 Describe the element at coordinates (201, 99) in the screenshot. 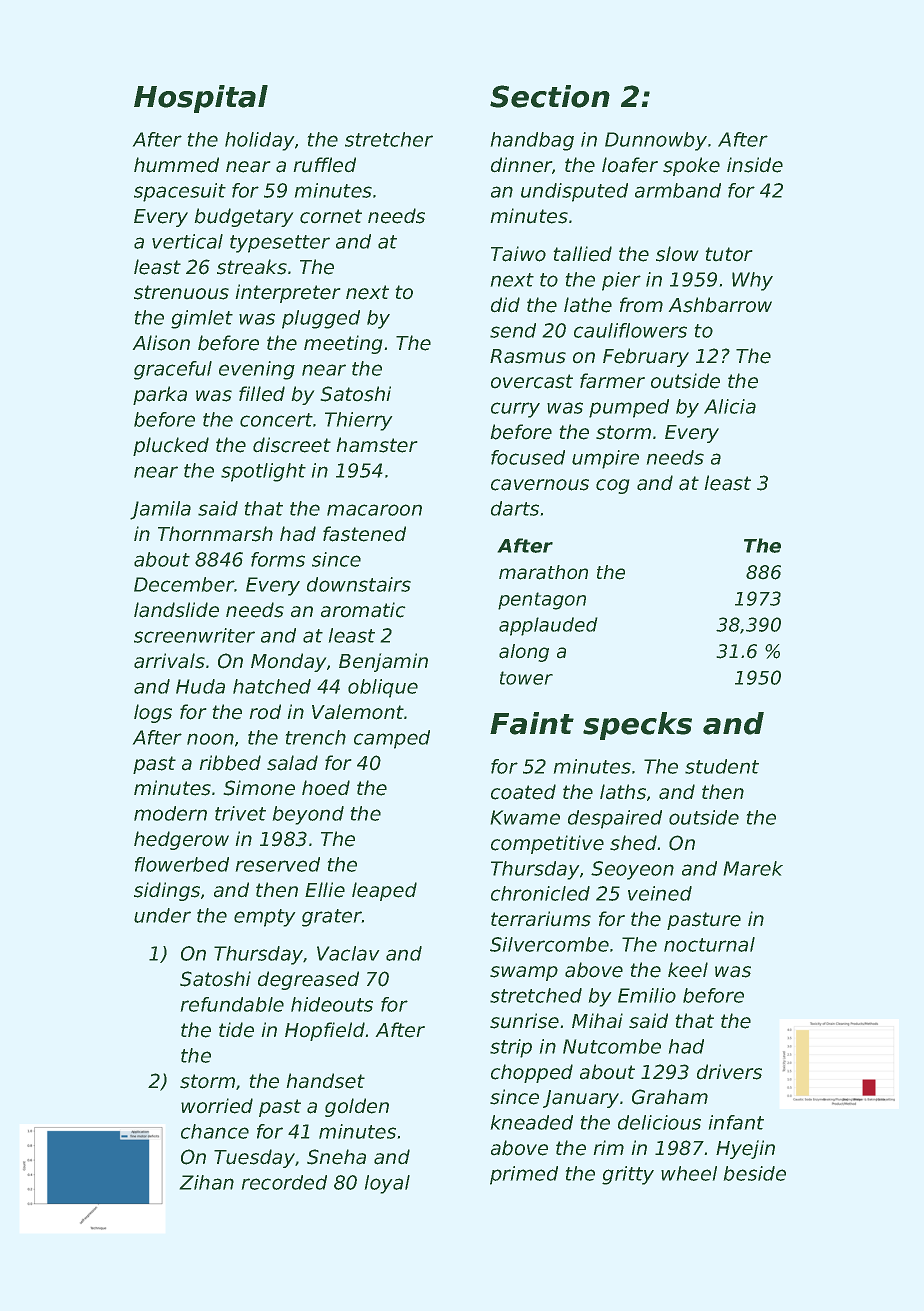

I see `Hospital` at that location.
